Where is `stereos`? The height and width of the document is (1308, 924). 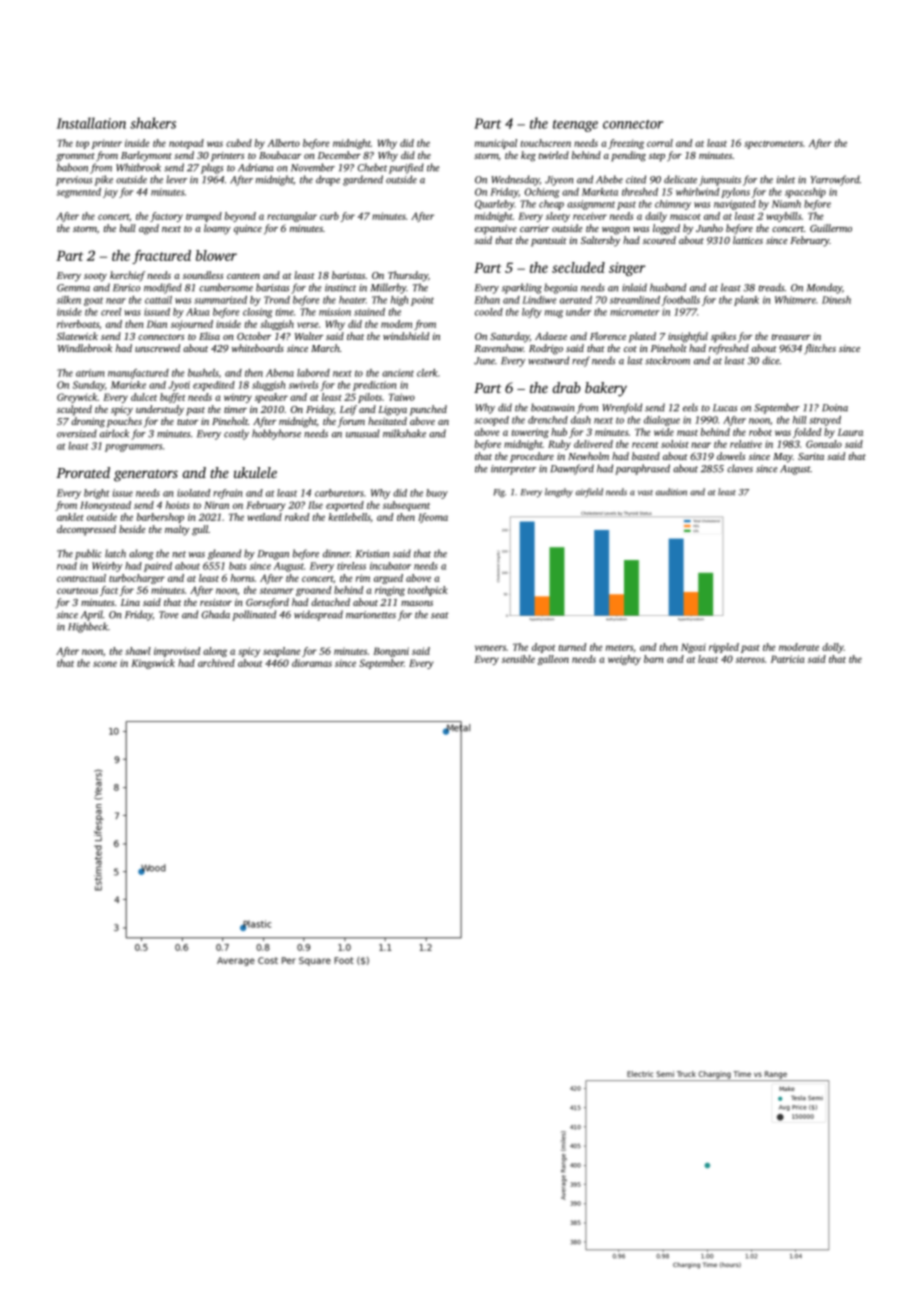
stereos is located at coordinates (750, 660).
